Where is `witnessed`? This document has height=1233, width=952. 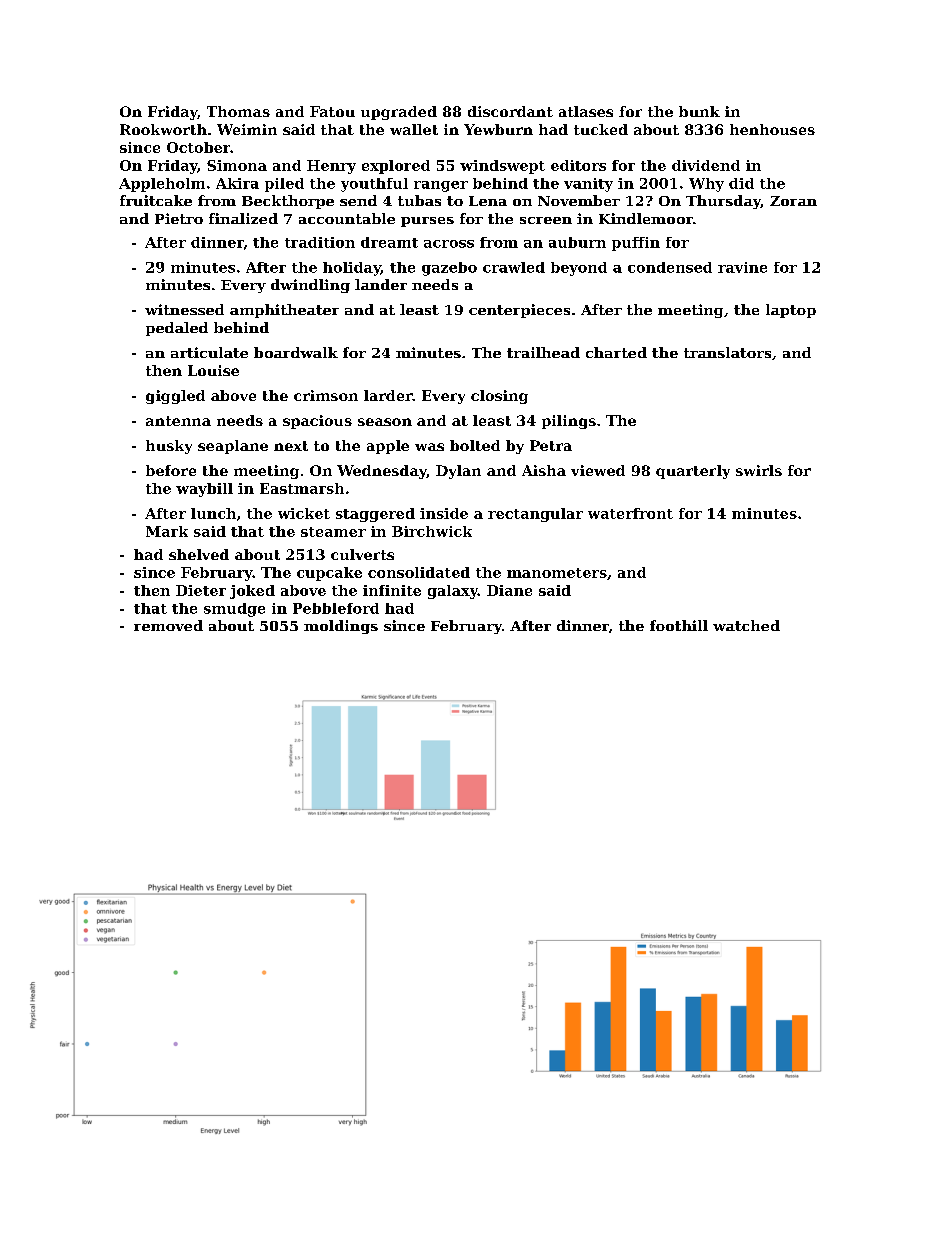
witnessed is located at coordinates (184, 309).
